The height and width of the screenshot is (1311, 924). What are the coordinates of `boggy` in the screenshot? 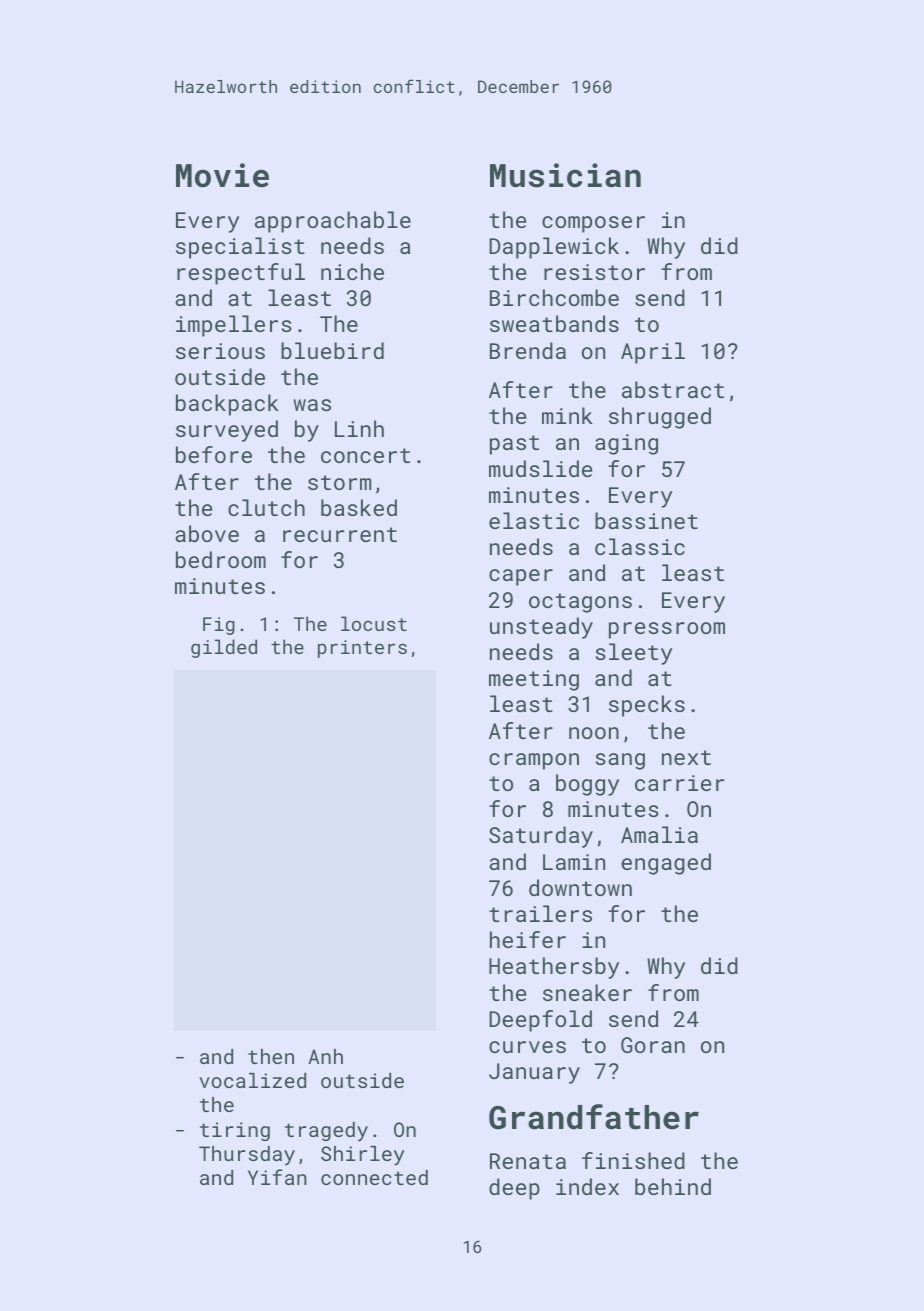 It's located at (587, 785).
